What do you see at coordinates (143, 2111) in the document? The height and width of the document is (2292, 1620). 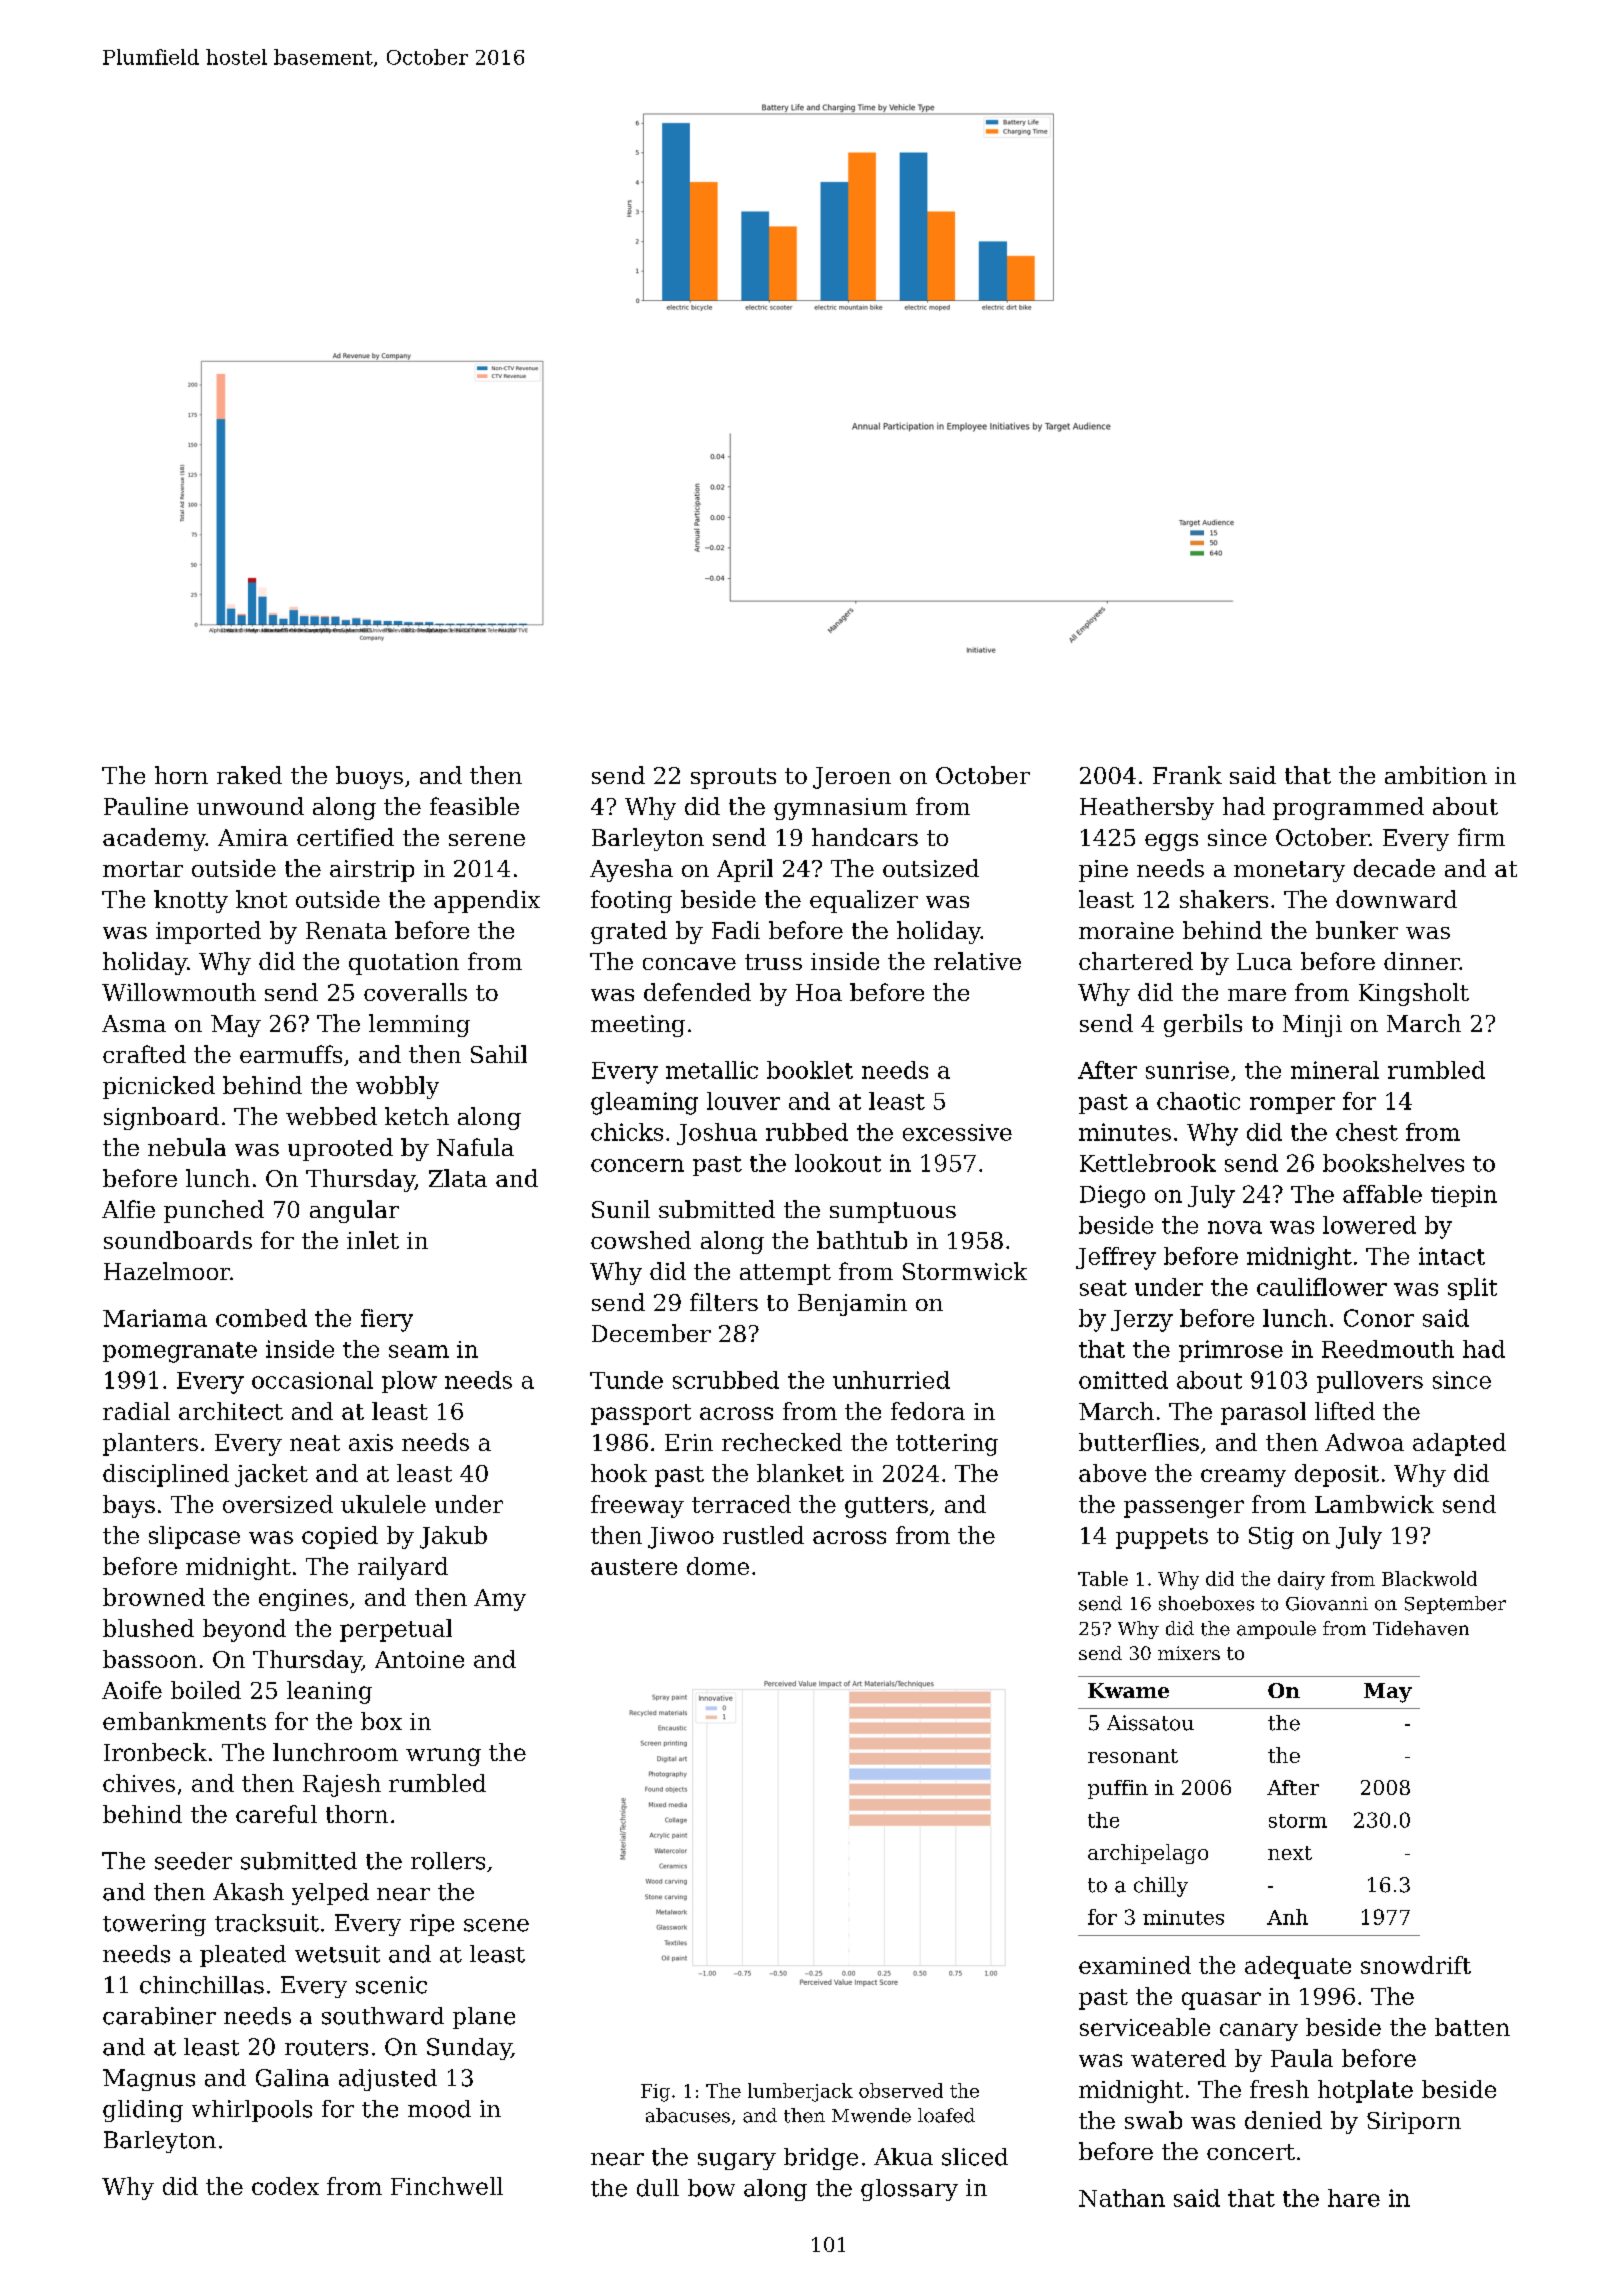 I see `gliding` at bounding box center [143, 2111].
